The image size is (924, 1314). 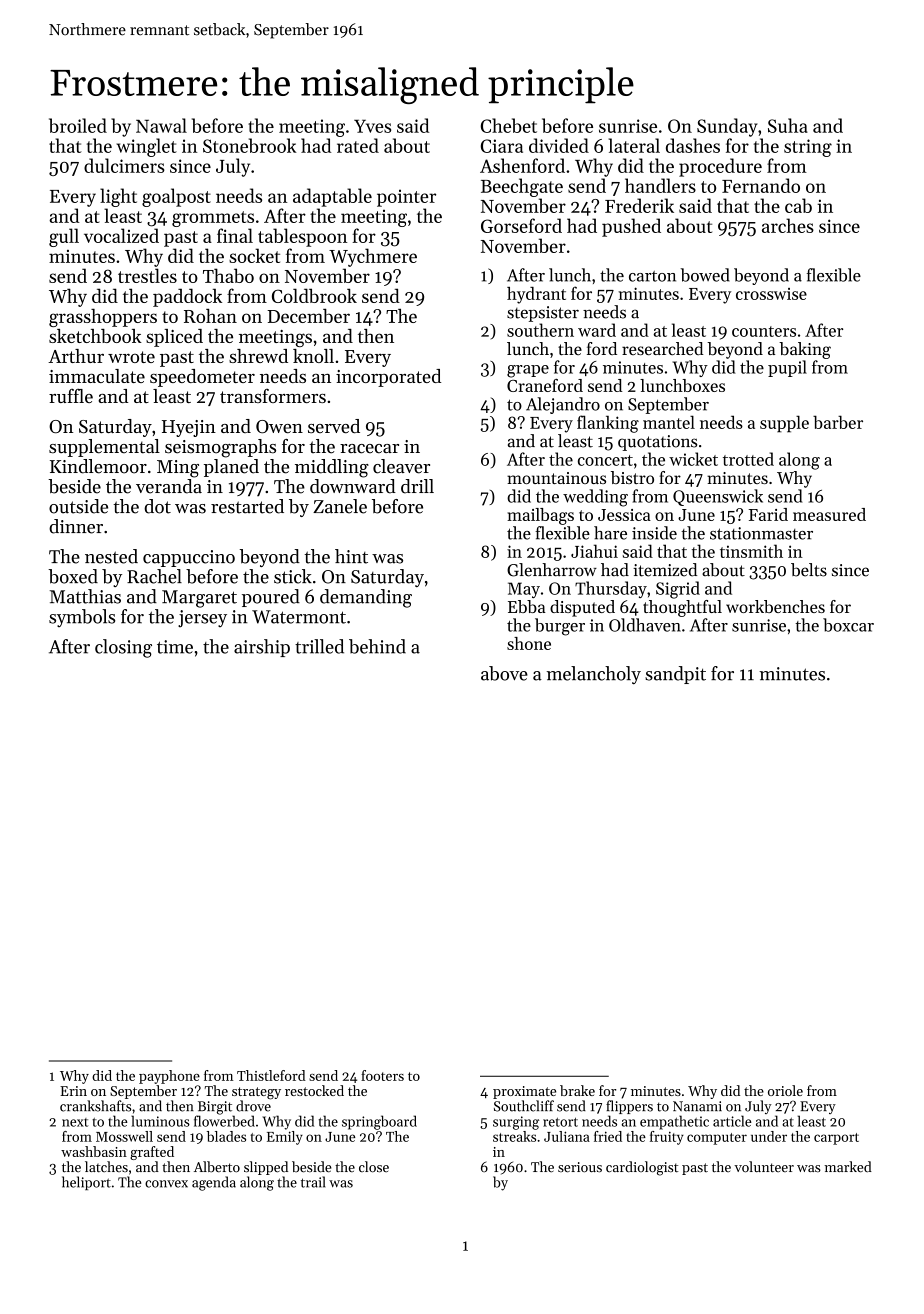 I want to click on airship, so click(x=262, y=648).
